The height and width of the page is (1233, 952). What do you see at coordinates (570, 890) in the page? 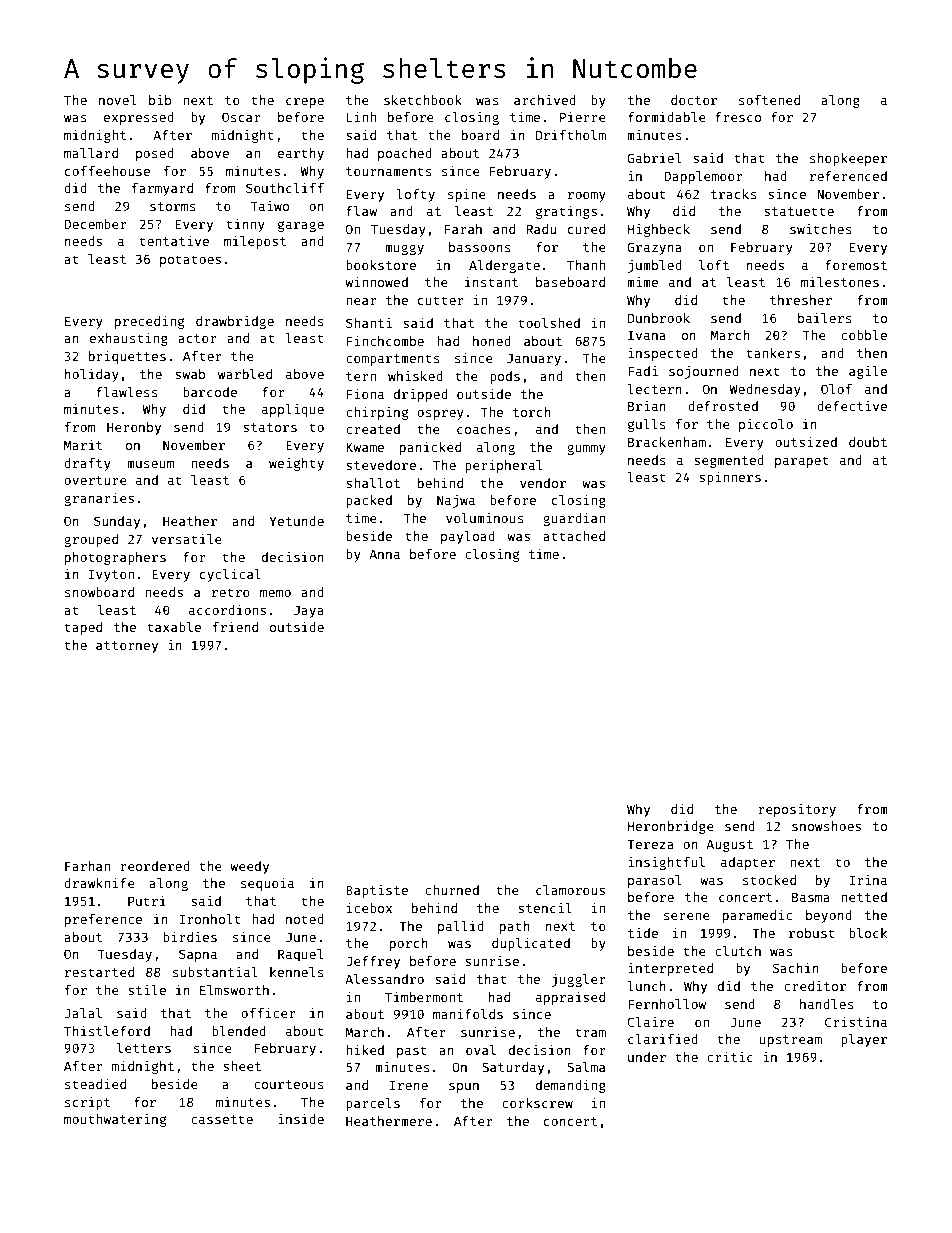
I see `clamorous` at bounding box center [570, 890].
